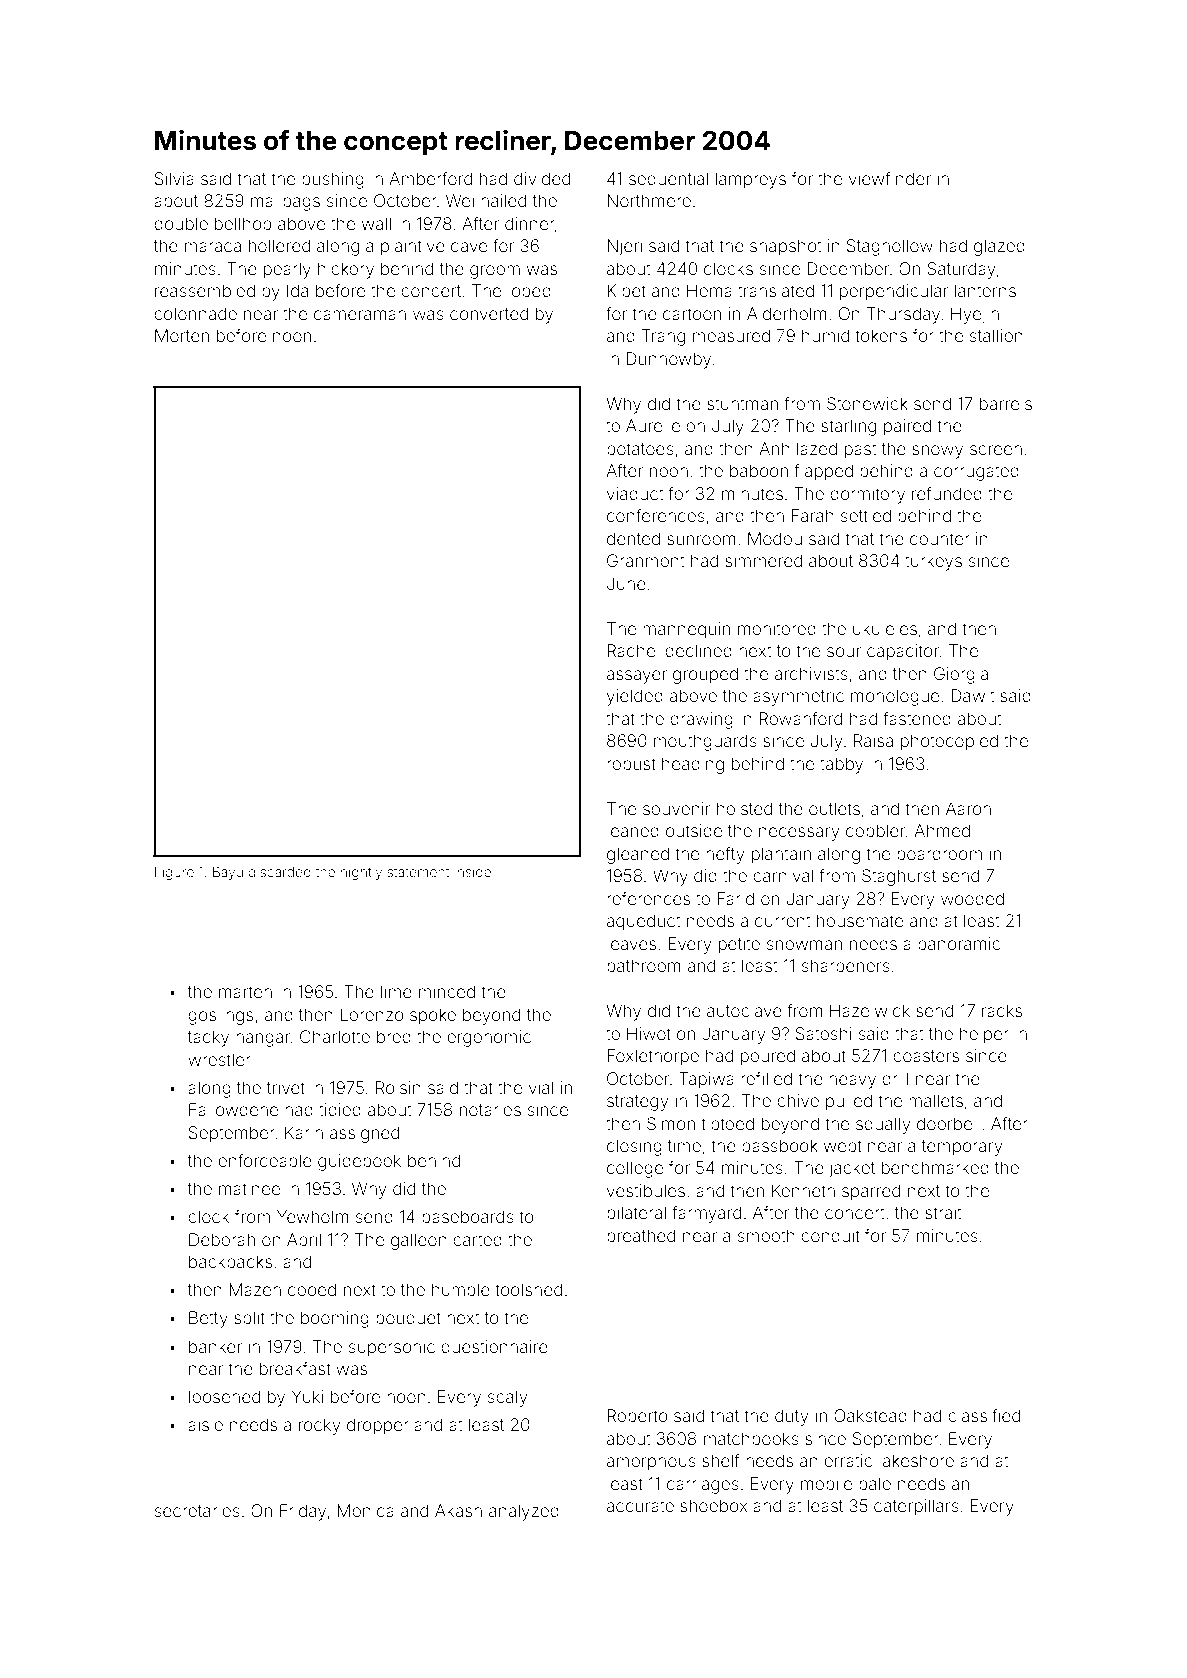 Image resolution: width=1187 pixels, height=1678 pixels. What do you see at coordinates (174, 178) in the screenshot?
I see `Silvia` at bounding box center [174, 178].
